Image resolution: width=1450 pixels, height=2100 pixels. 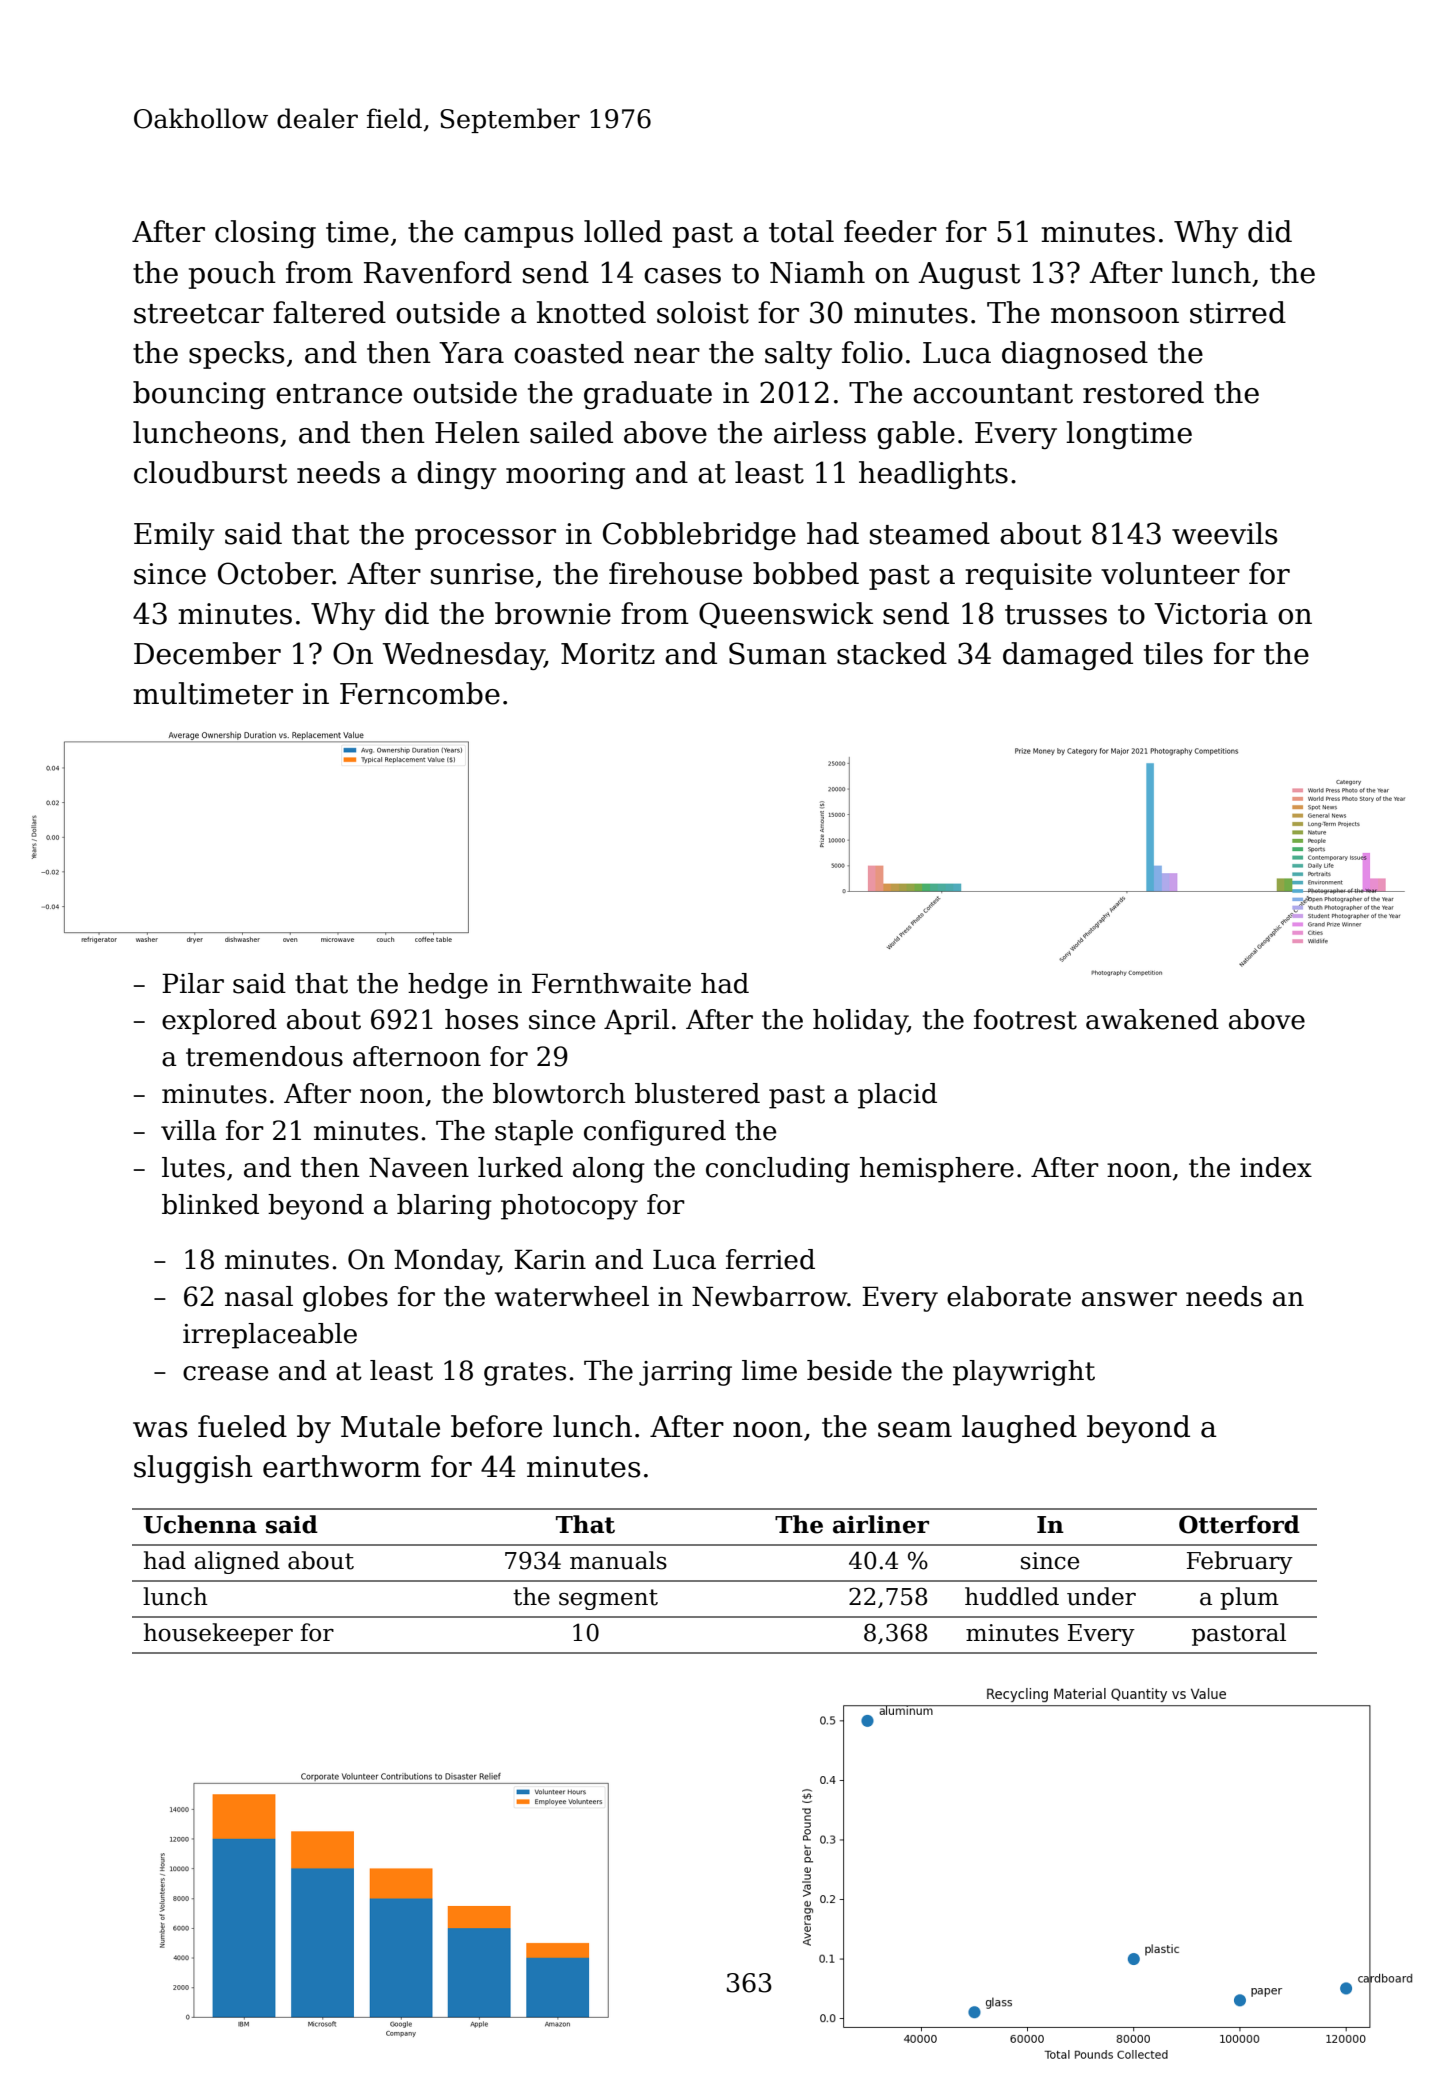 What do you see at coordinates (1025, 1019) in the image?
I see `footrest` at bounding box center [1025, 1019].
